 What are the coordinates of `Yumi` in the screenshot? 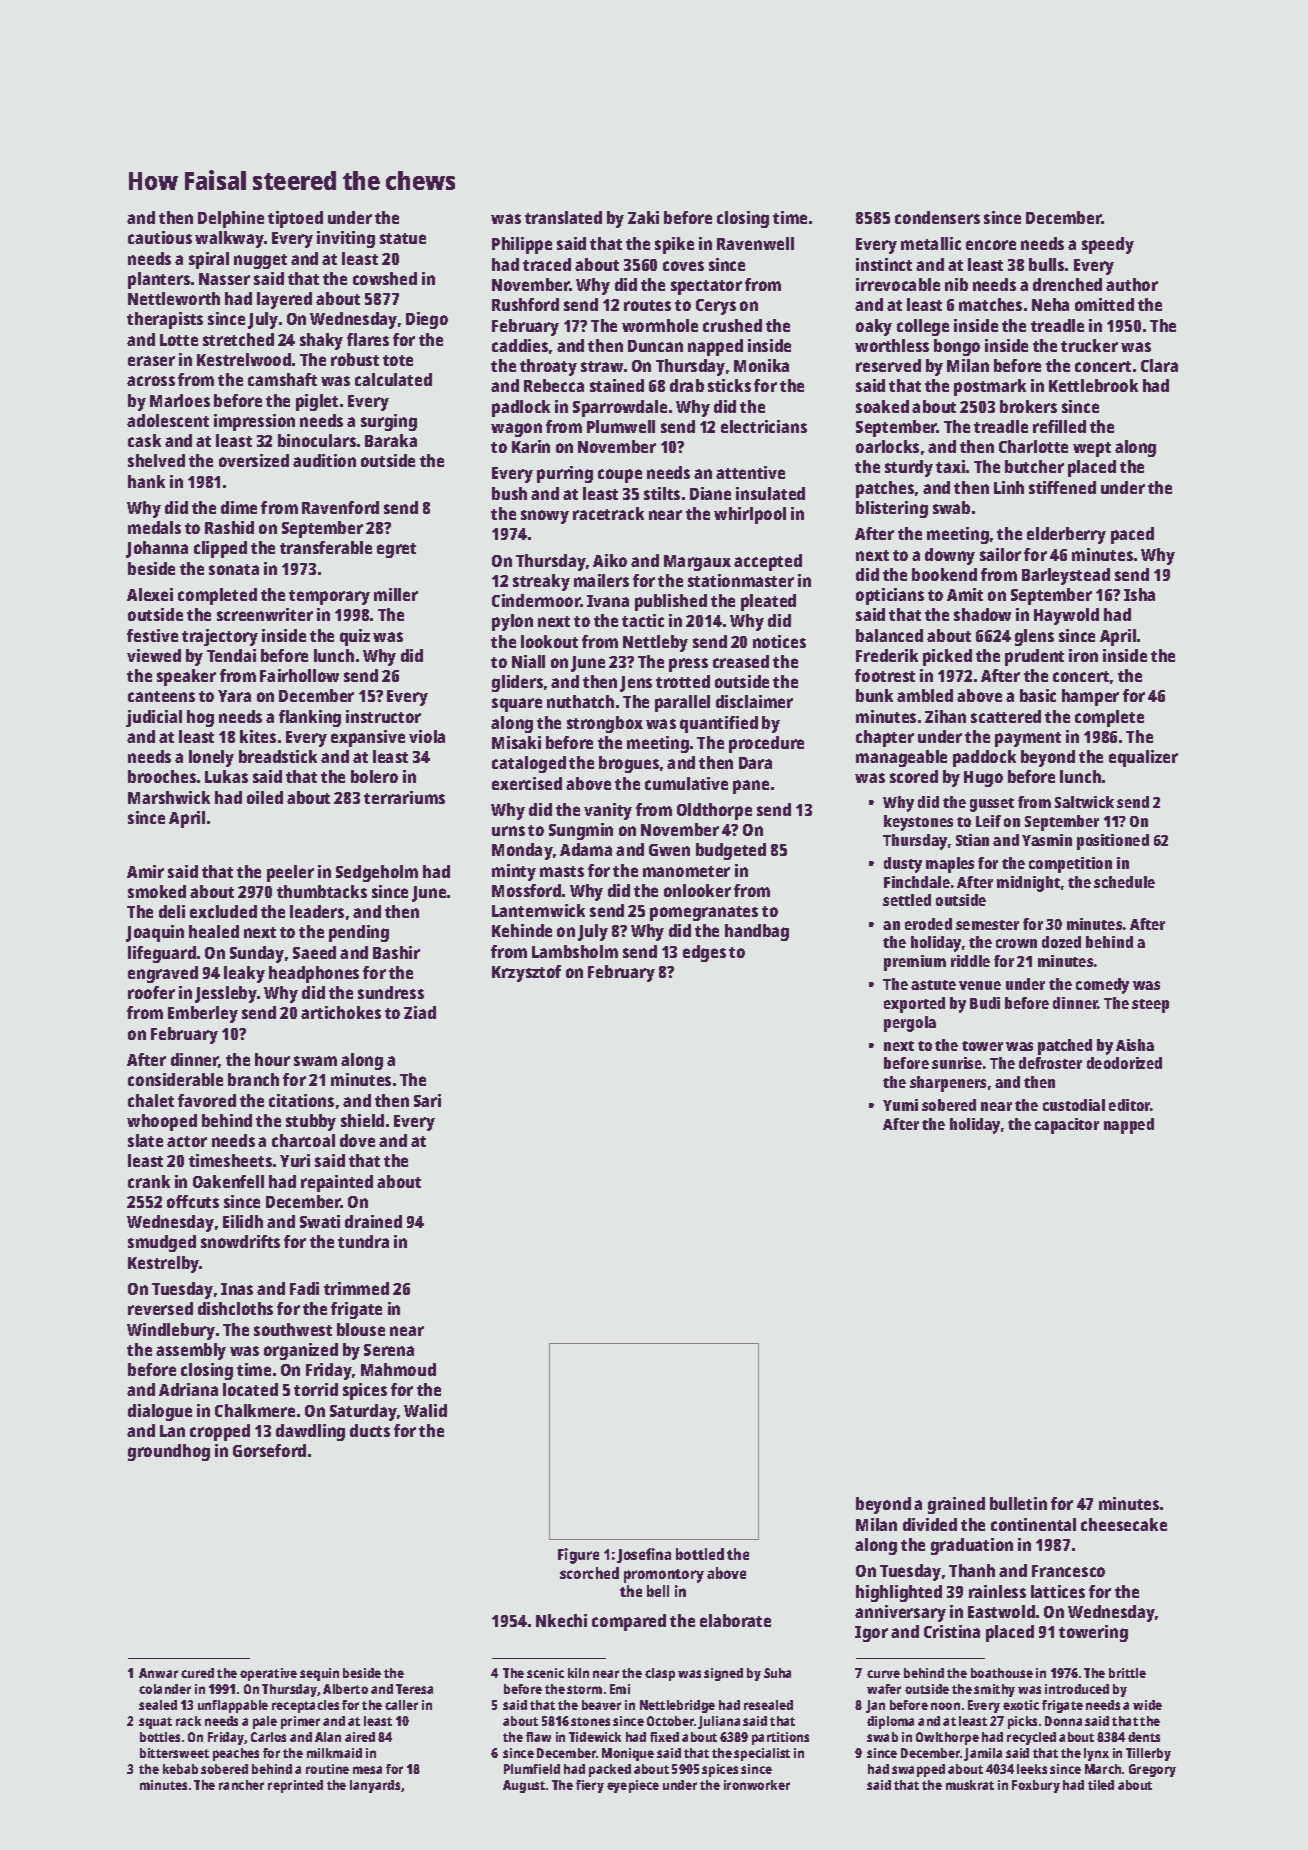 It's located at (900, 1105).
